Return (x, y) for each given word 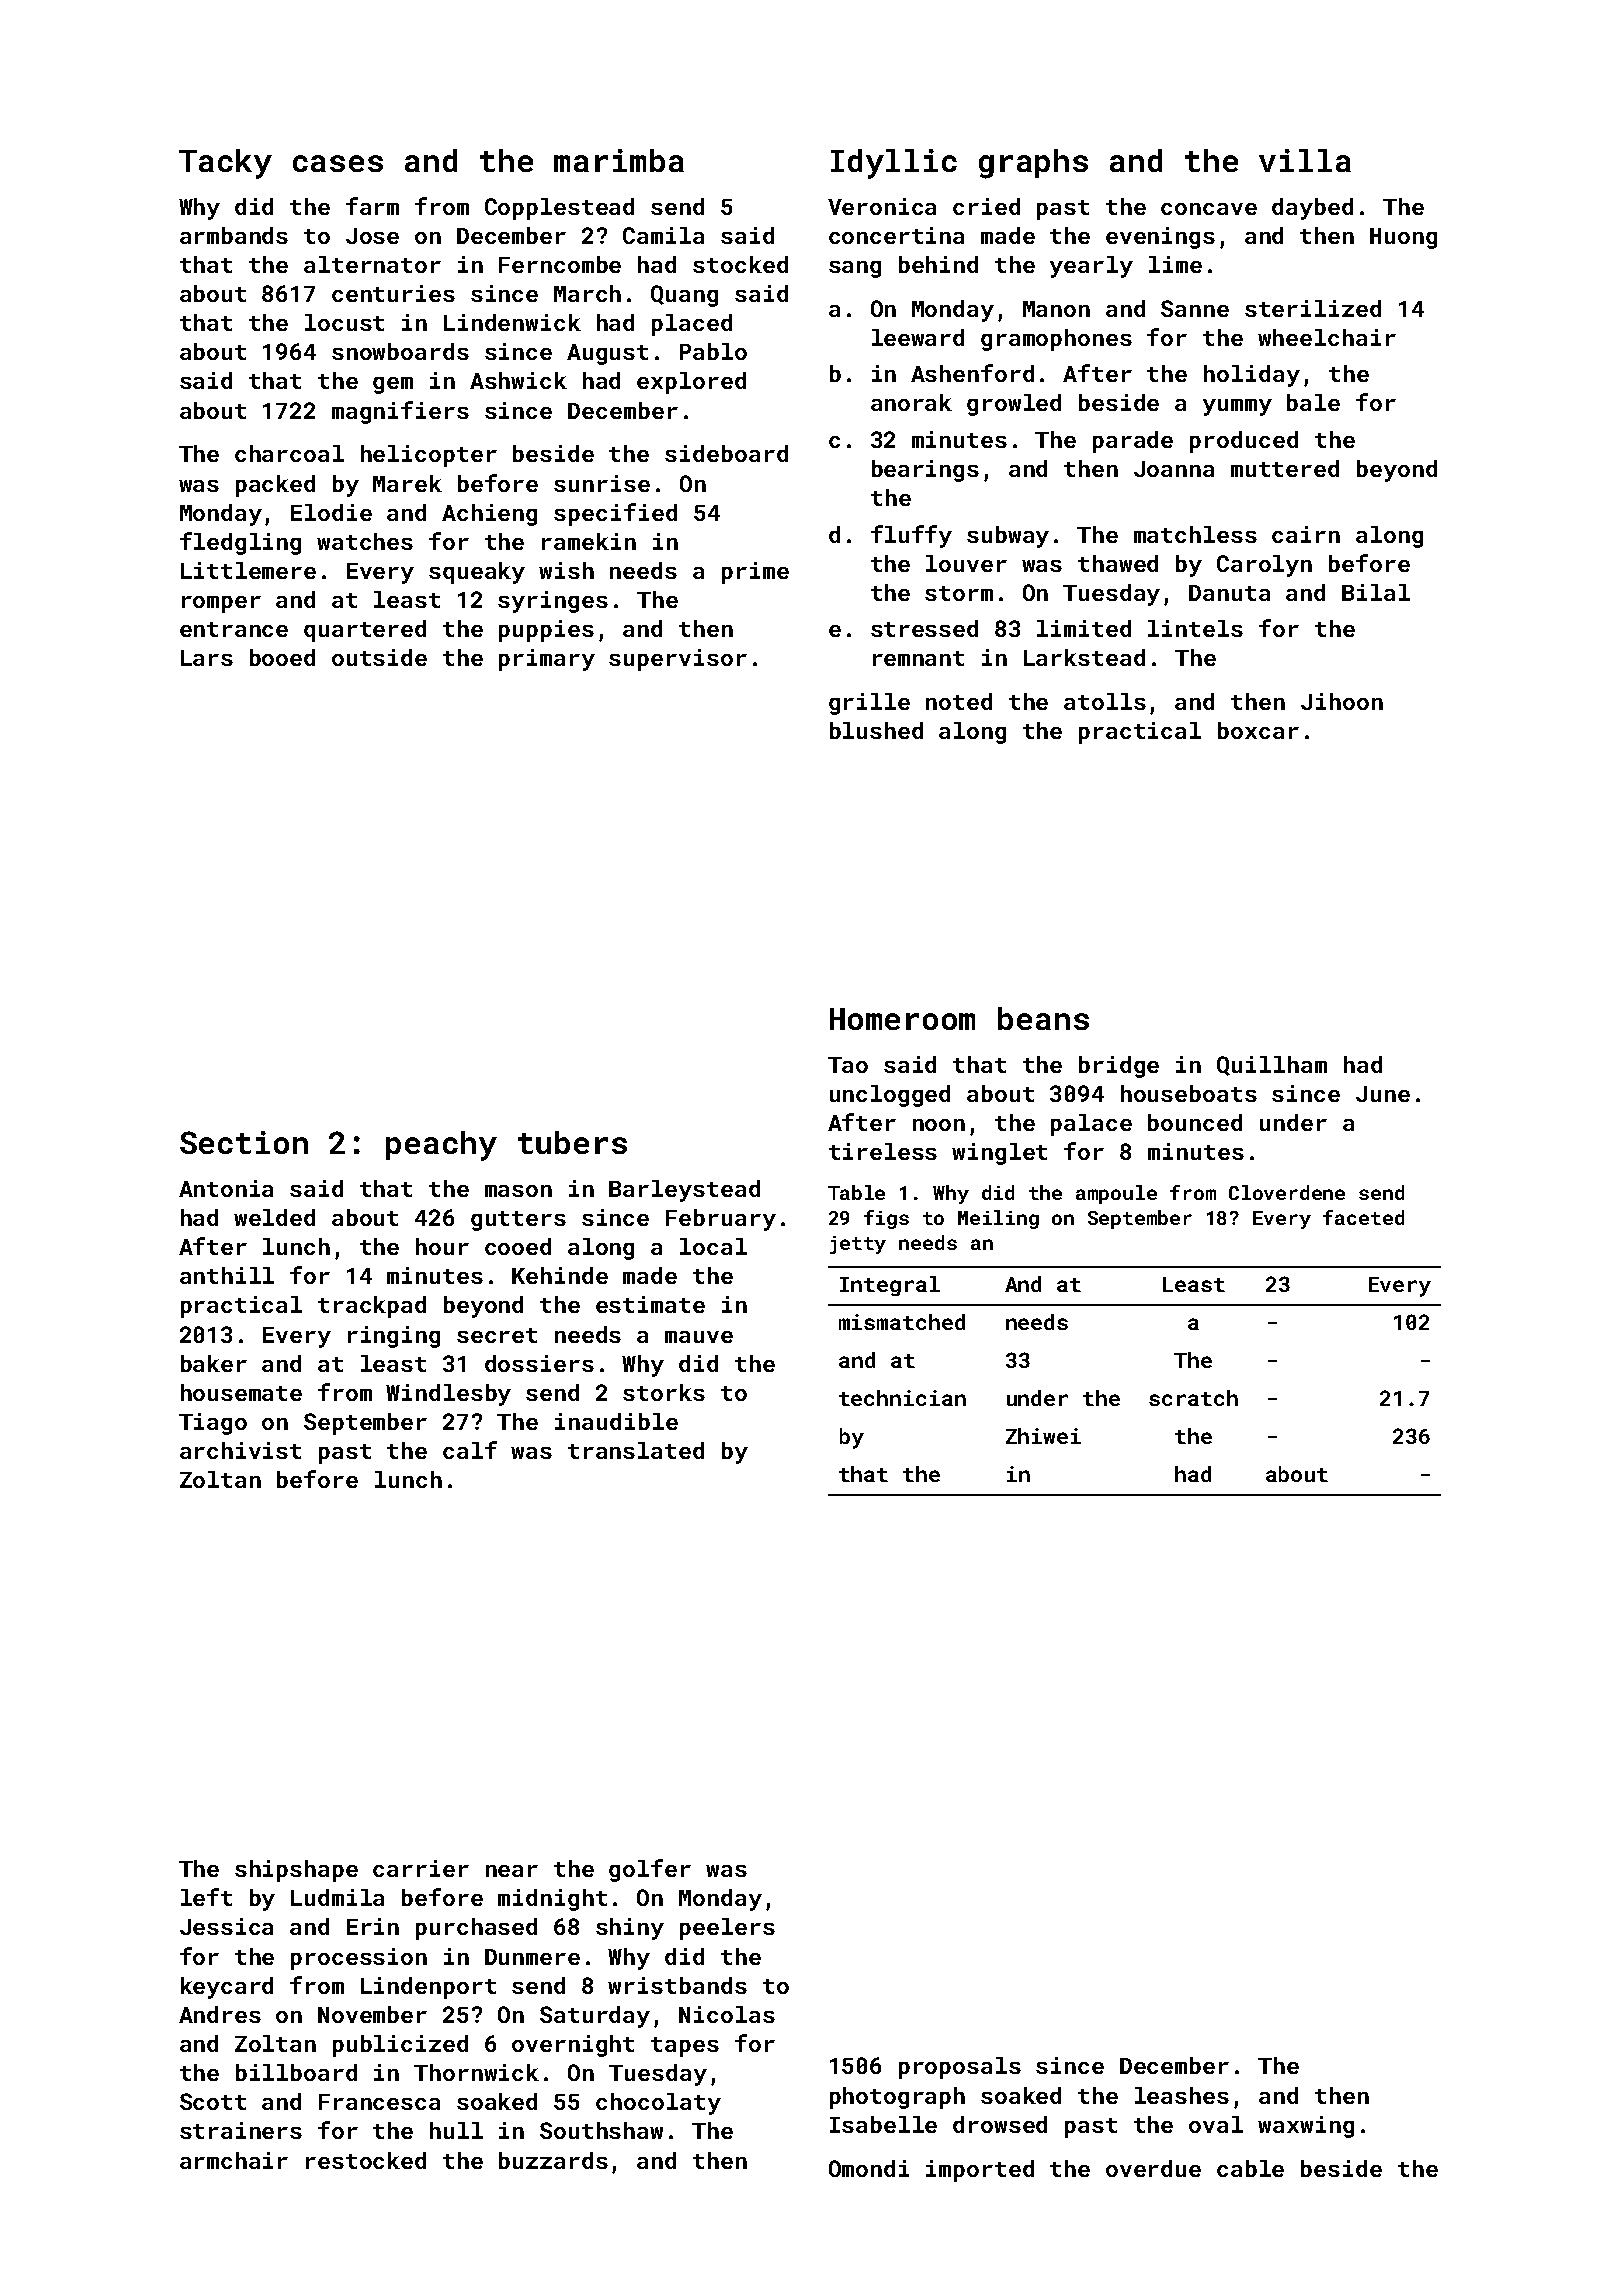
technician (902, 1398)
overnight (573, 2046)
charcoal (289, 453)
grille (869, 704)
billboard (296, 2072)
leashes (1182, 2095)
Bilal (1376, 592)
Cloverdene (1287, 1192)
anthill (227, 1275)
